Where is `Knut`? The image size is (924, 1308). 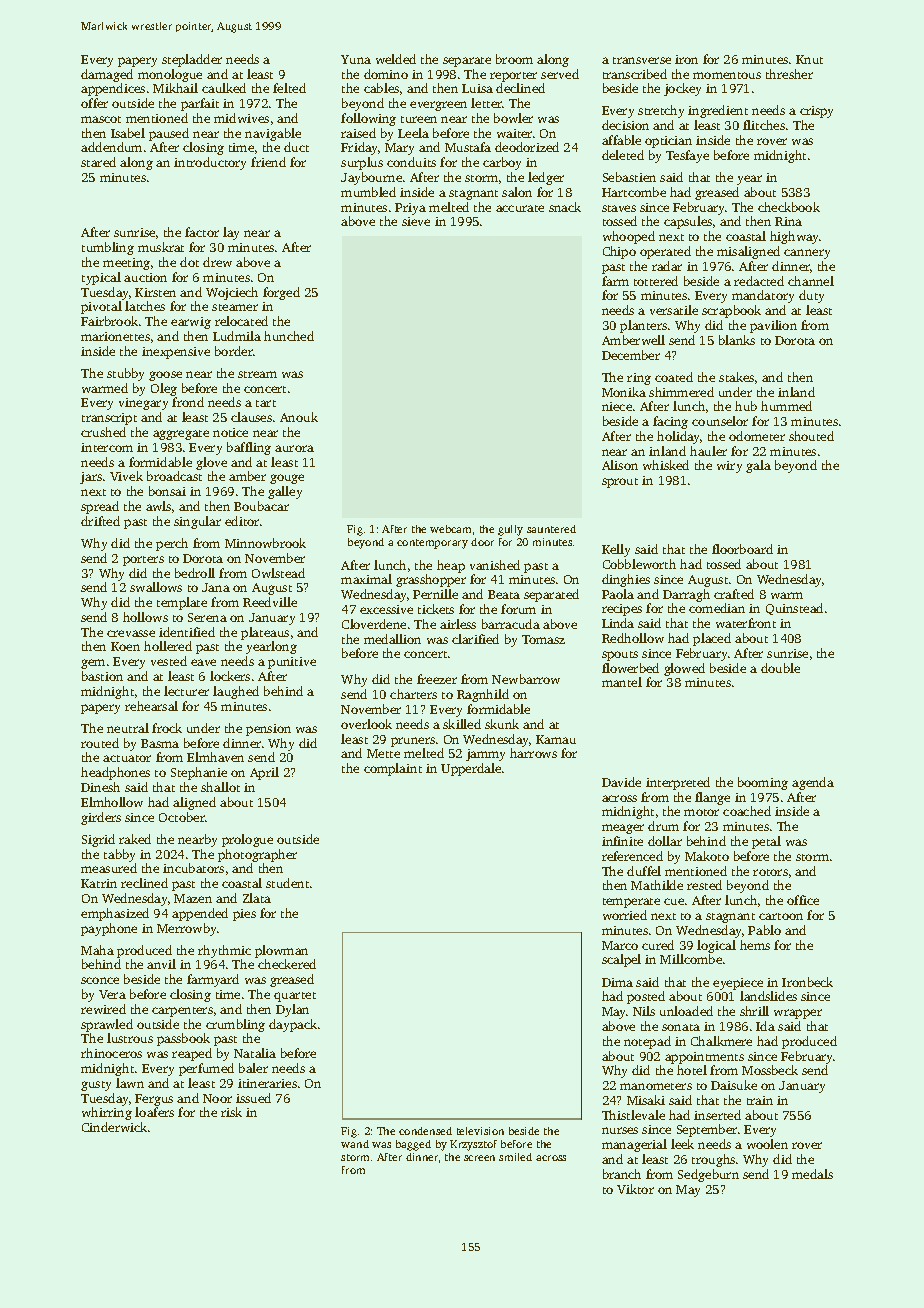
Knut is located at coordinates (809, 59).
